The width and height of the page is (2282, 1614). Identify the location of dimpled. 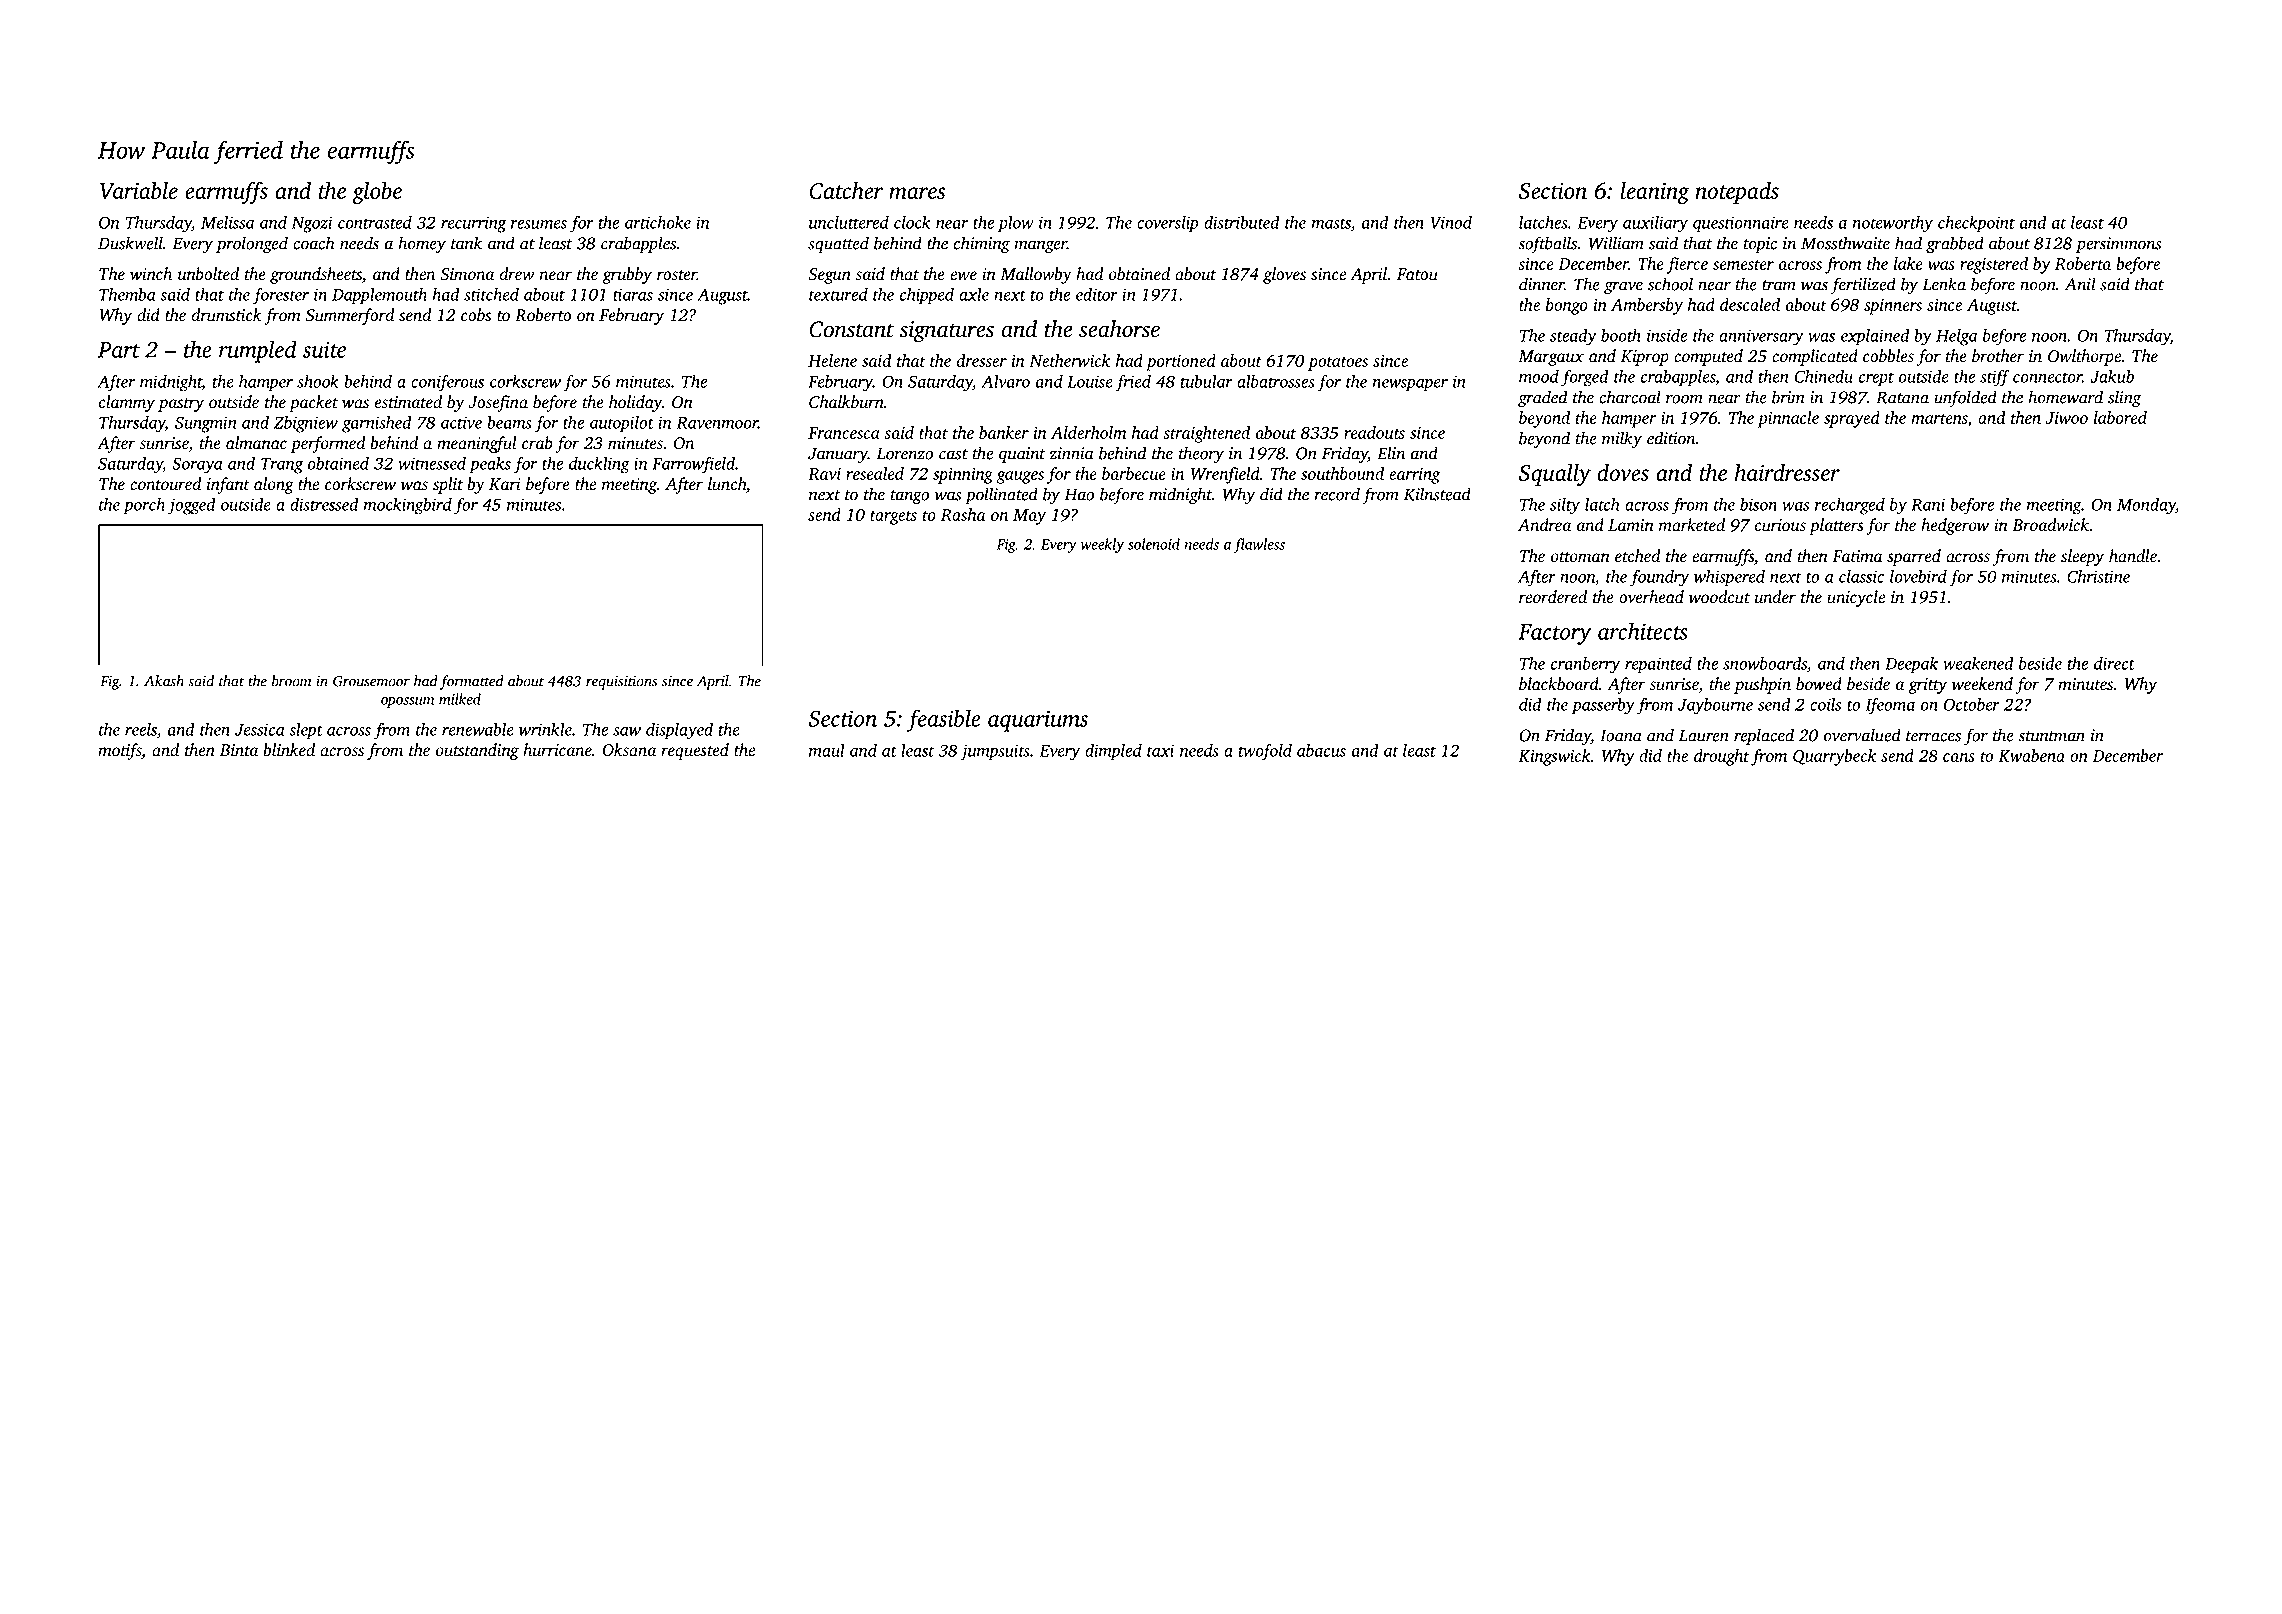
(1113, 752).
